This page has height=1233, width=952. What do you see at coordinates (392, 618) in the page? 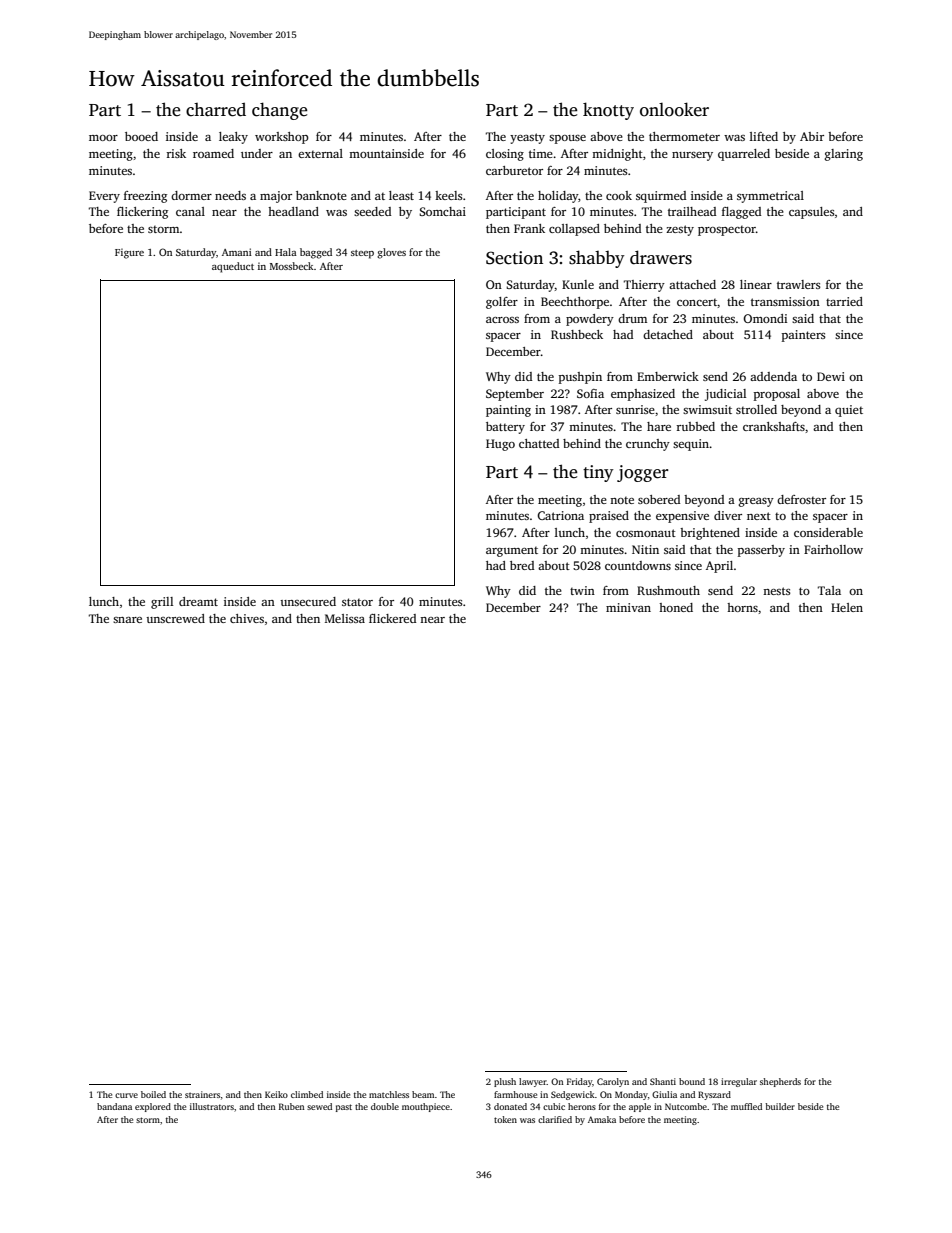
I see `flickered` at bounding box center [392, 618].
